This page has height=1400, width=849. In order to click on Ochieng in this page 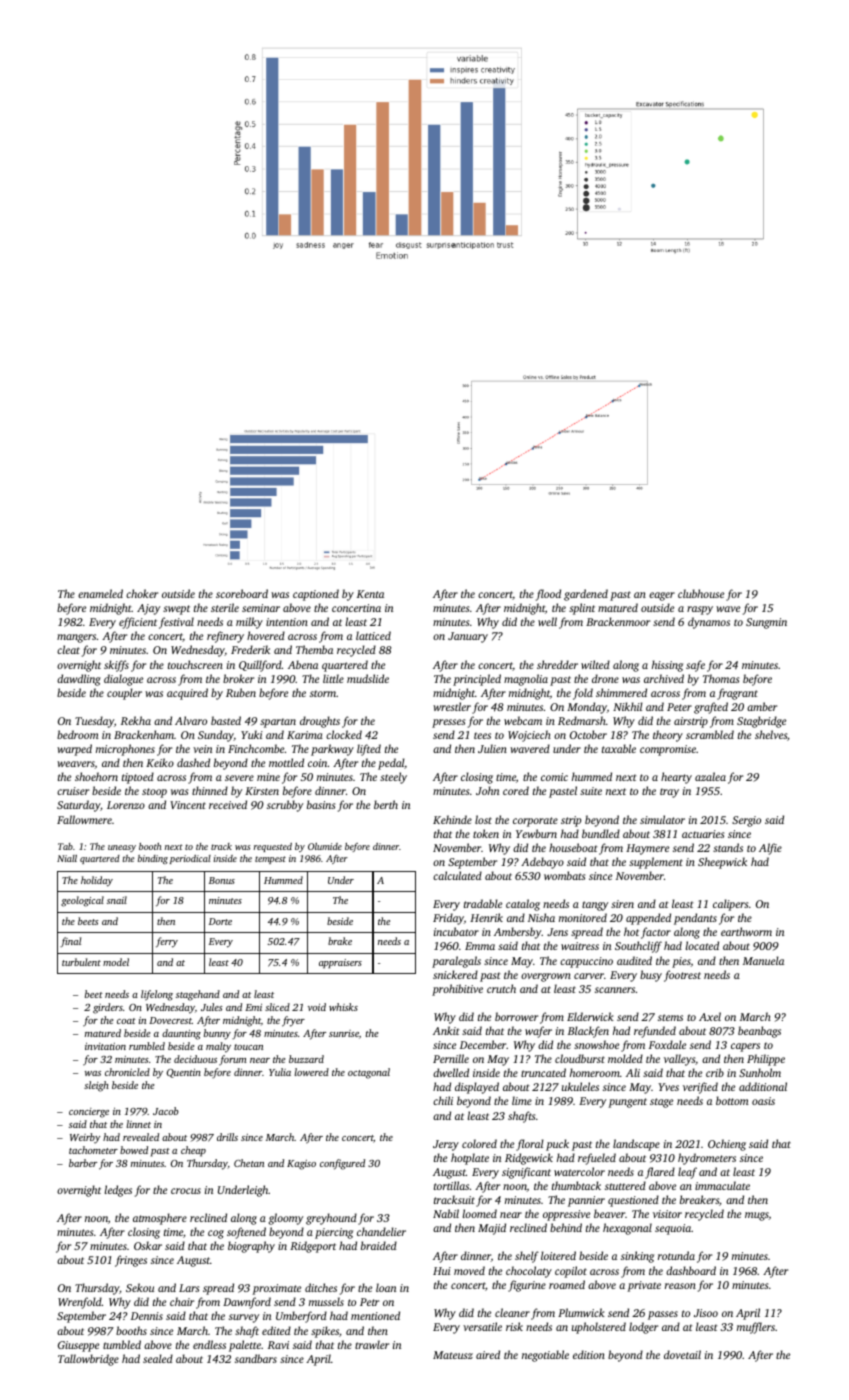, I will do `click(727, 1145)`.
